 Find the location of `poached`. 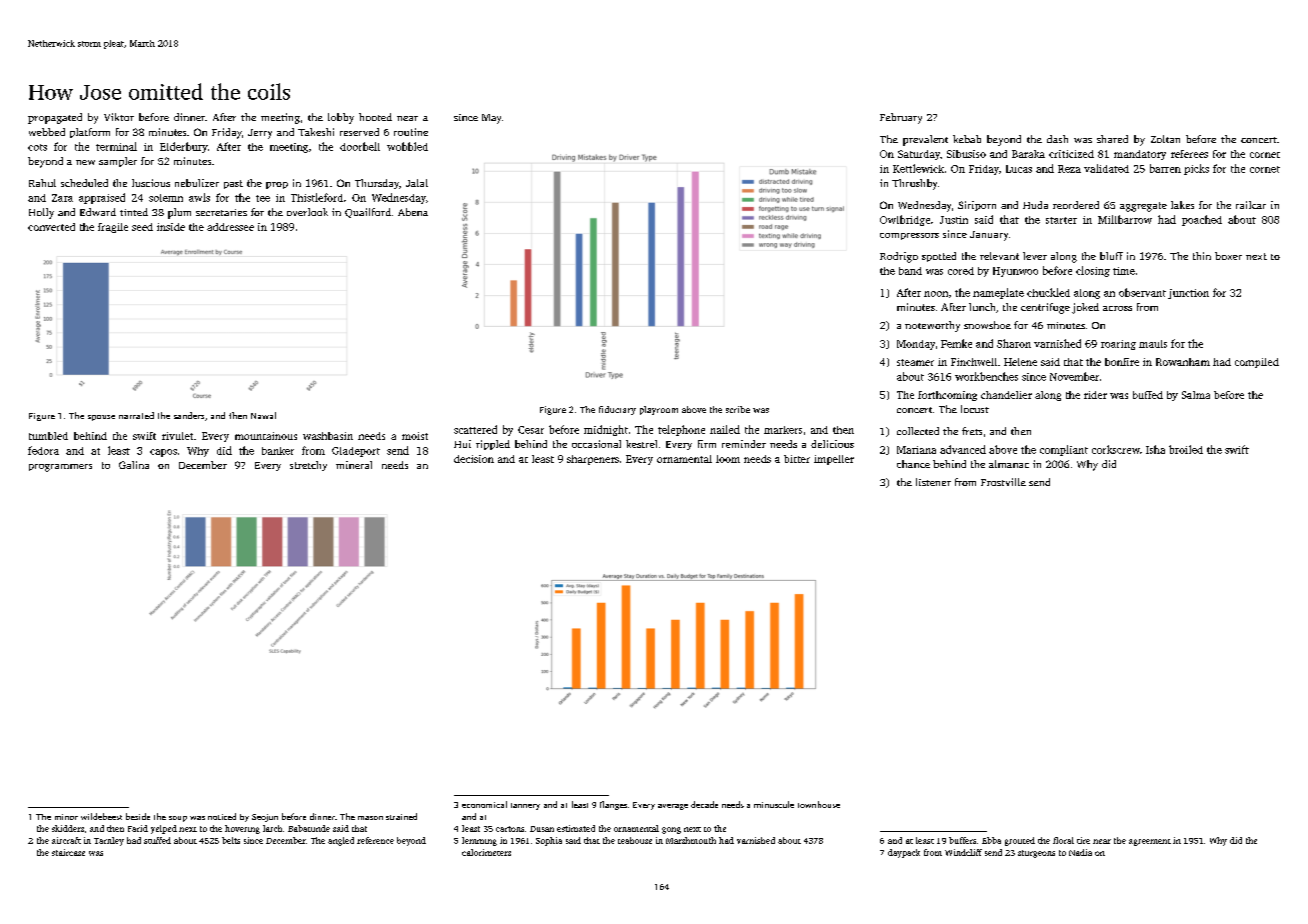

poached is located at coordinates (1202, 220).
